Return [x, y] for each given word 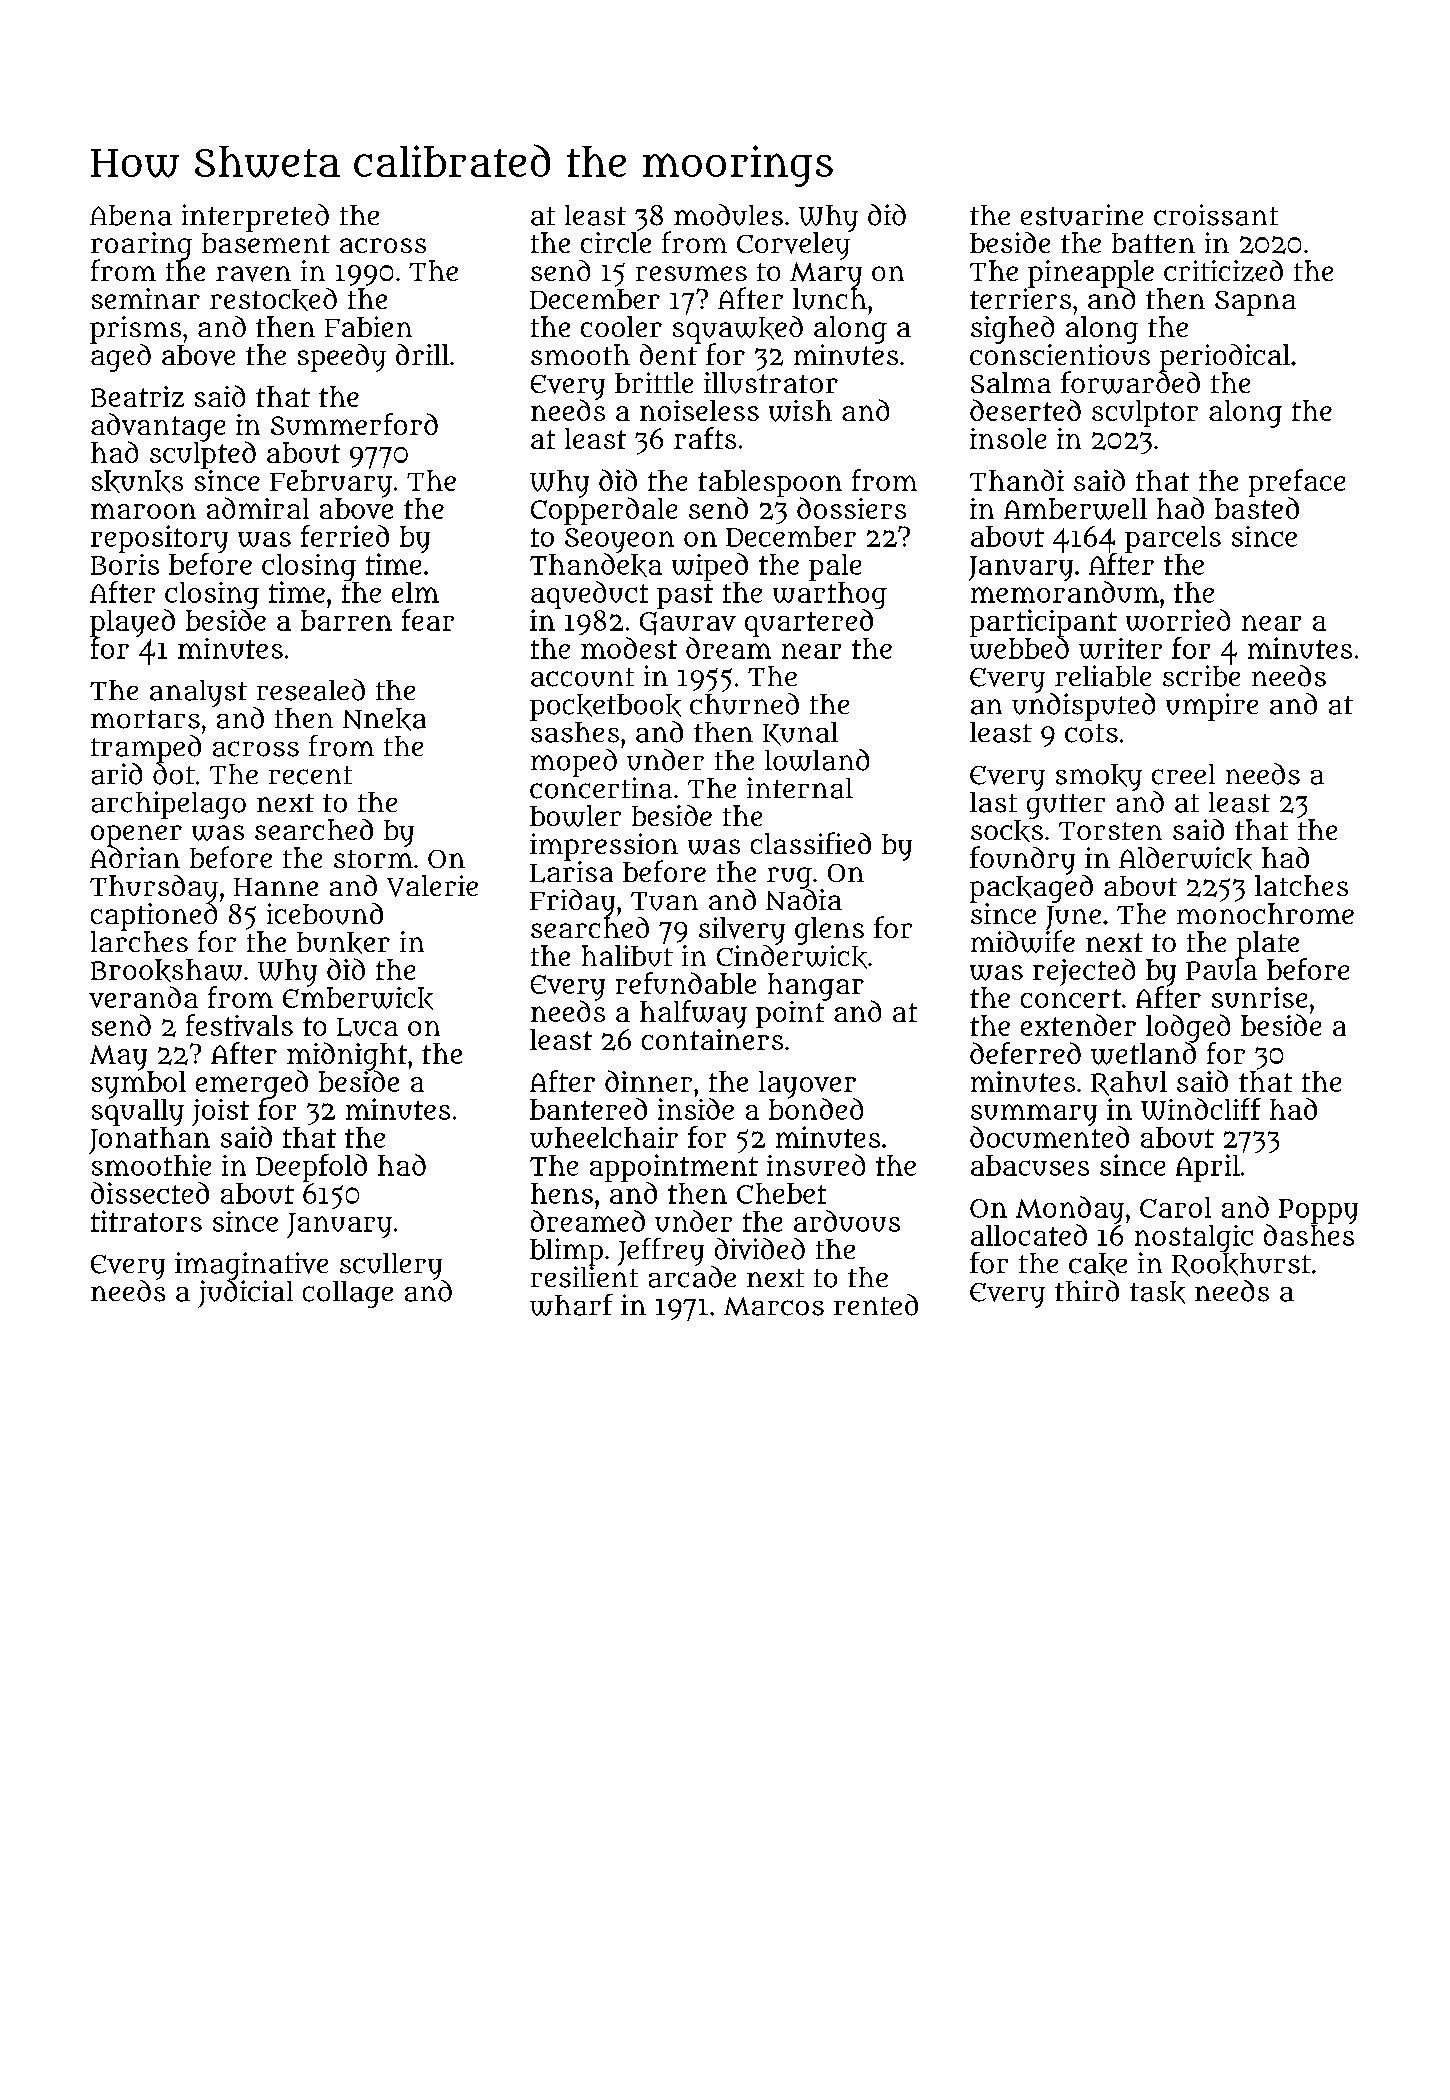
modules [728, 215]
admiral [258, 508]
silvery [742, 931]
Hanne [276, 887]
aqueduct [589, 595]
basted [1257, 508]
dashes [1309, 1235]
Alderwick [1185, 858]
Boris [125, 564]
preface [1297, 483]
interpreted [255, 218]
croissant [1216, 215]
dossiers [851, 508]
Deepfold [311, 1168]
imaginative [251, 1266]
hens [562, 1193]
